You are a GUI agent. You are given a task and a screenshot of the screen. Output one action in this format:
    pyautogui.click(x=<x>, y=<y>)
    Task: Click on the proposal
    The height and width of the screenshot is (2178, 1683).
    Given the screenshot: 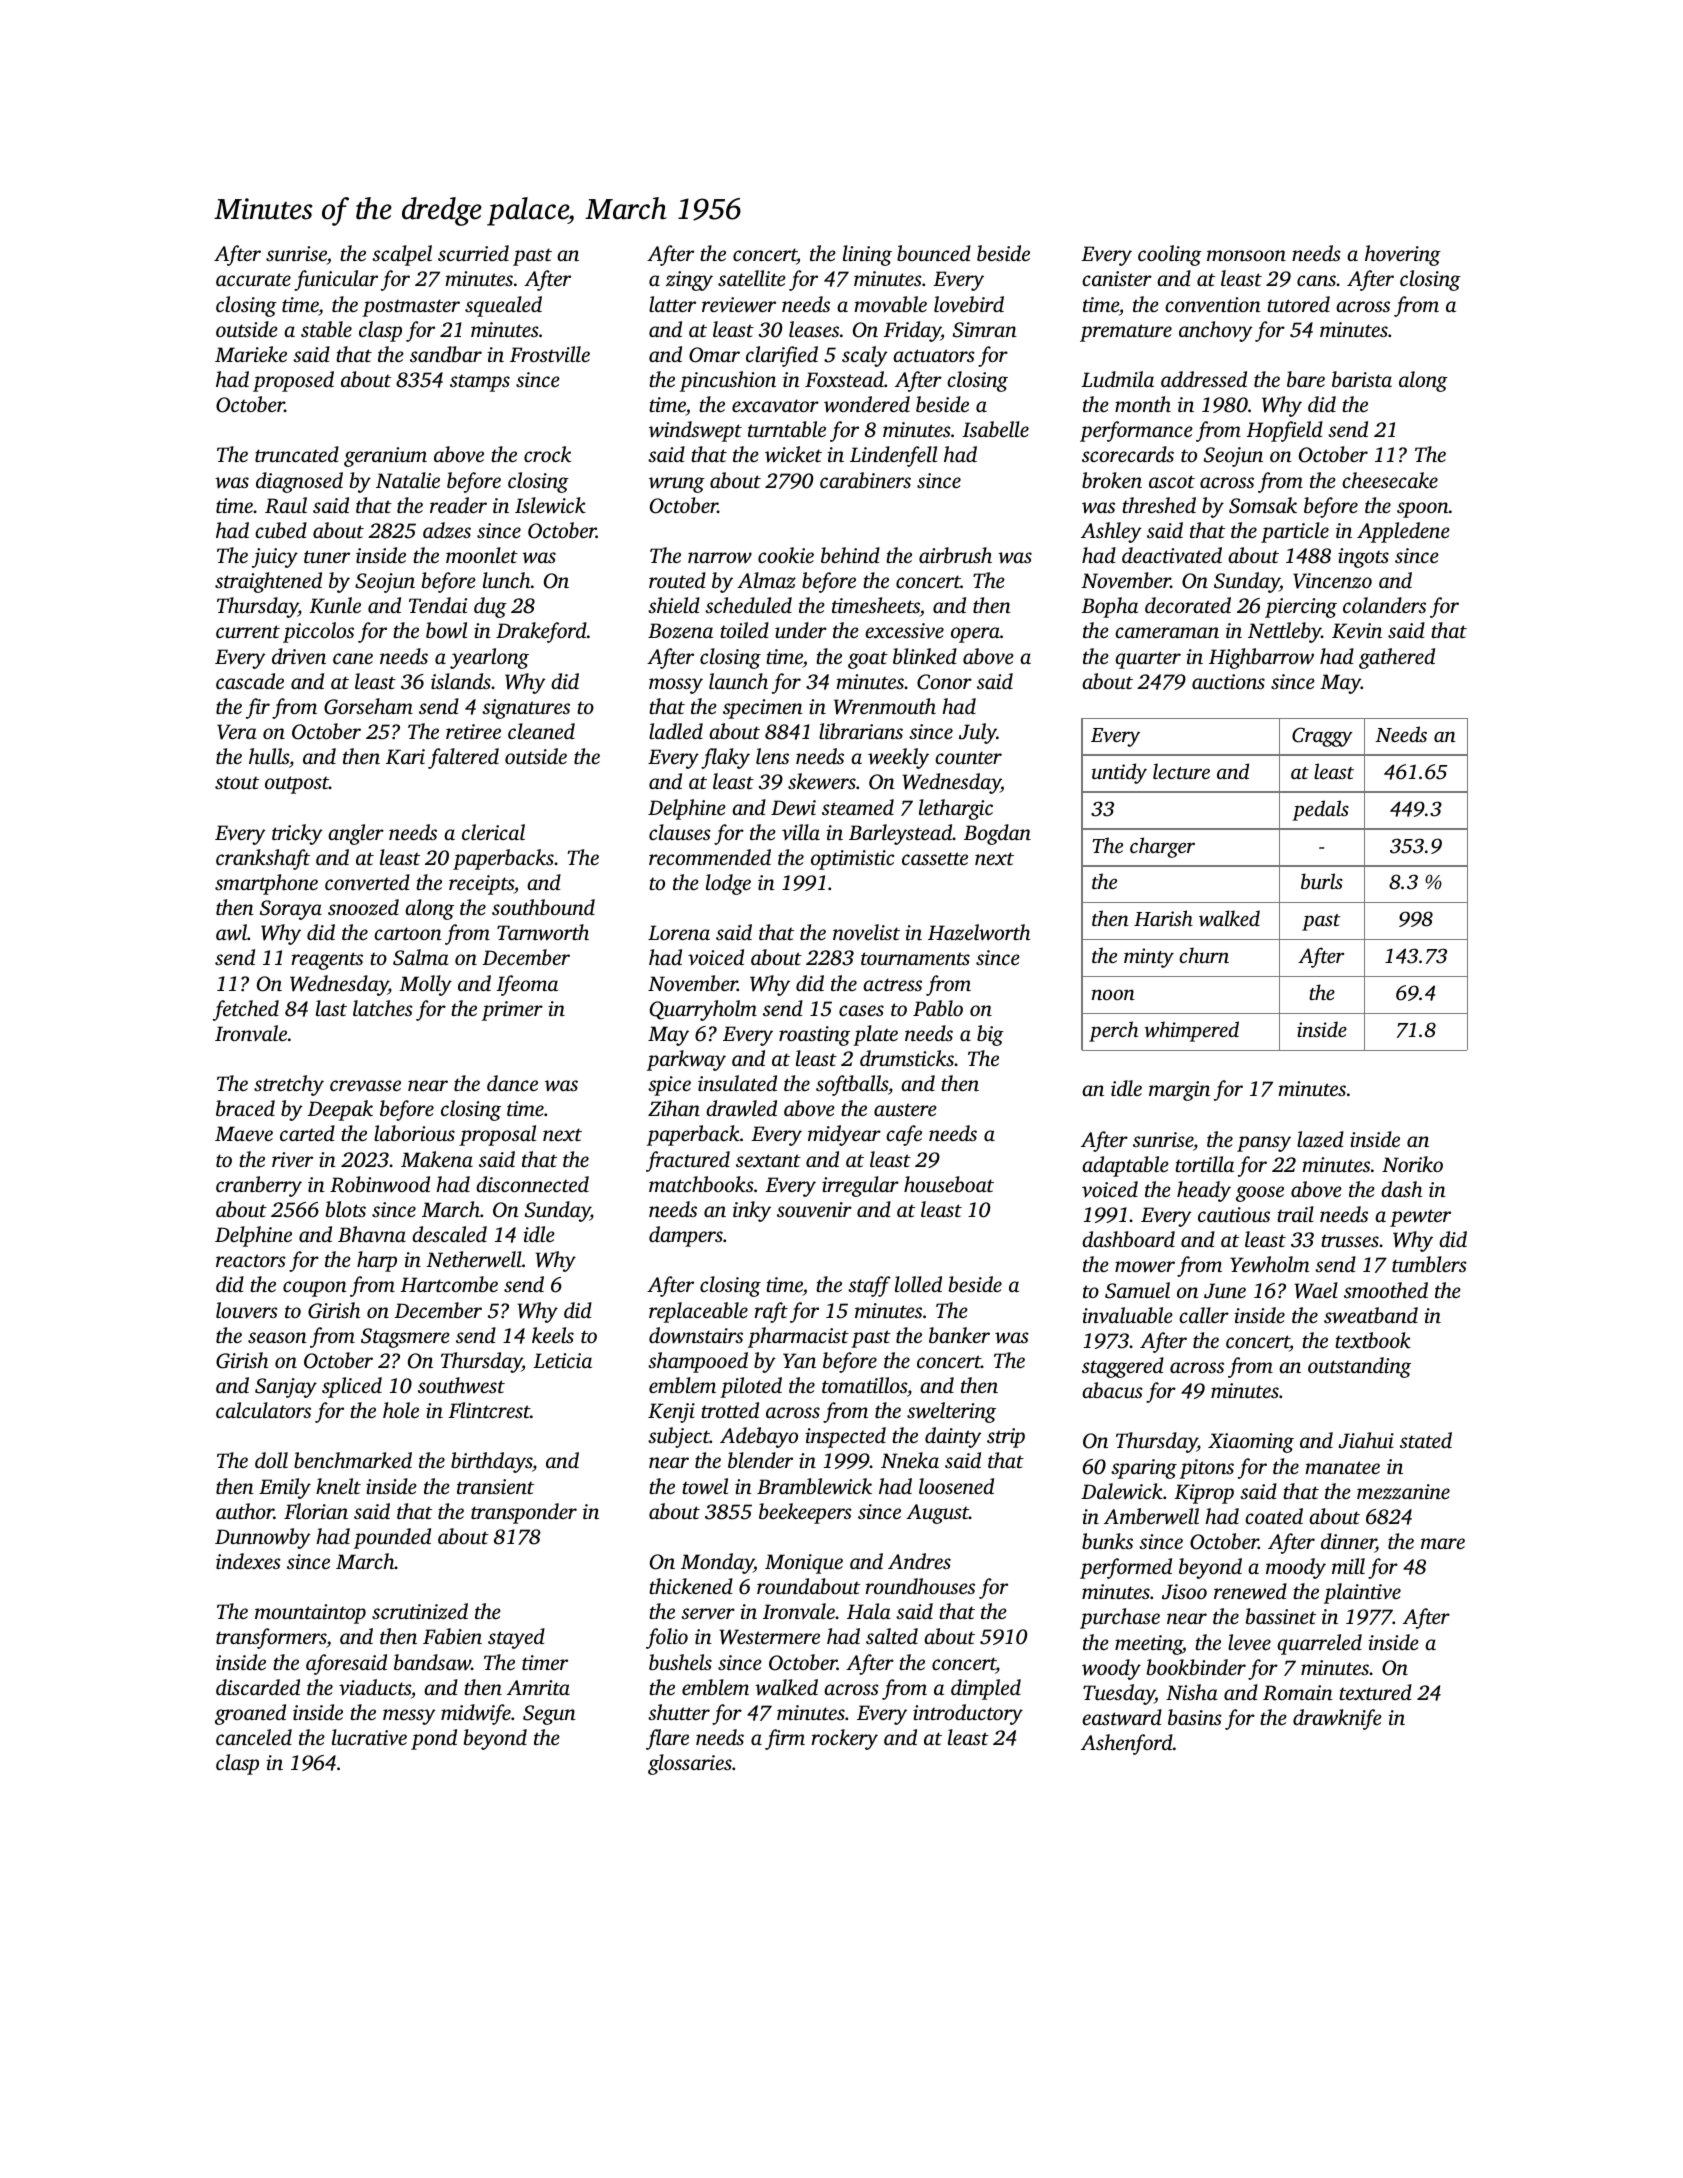 What is the action you would take?
    pyautogui.click(x=497, y=1135)
